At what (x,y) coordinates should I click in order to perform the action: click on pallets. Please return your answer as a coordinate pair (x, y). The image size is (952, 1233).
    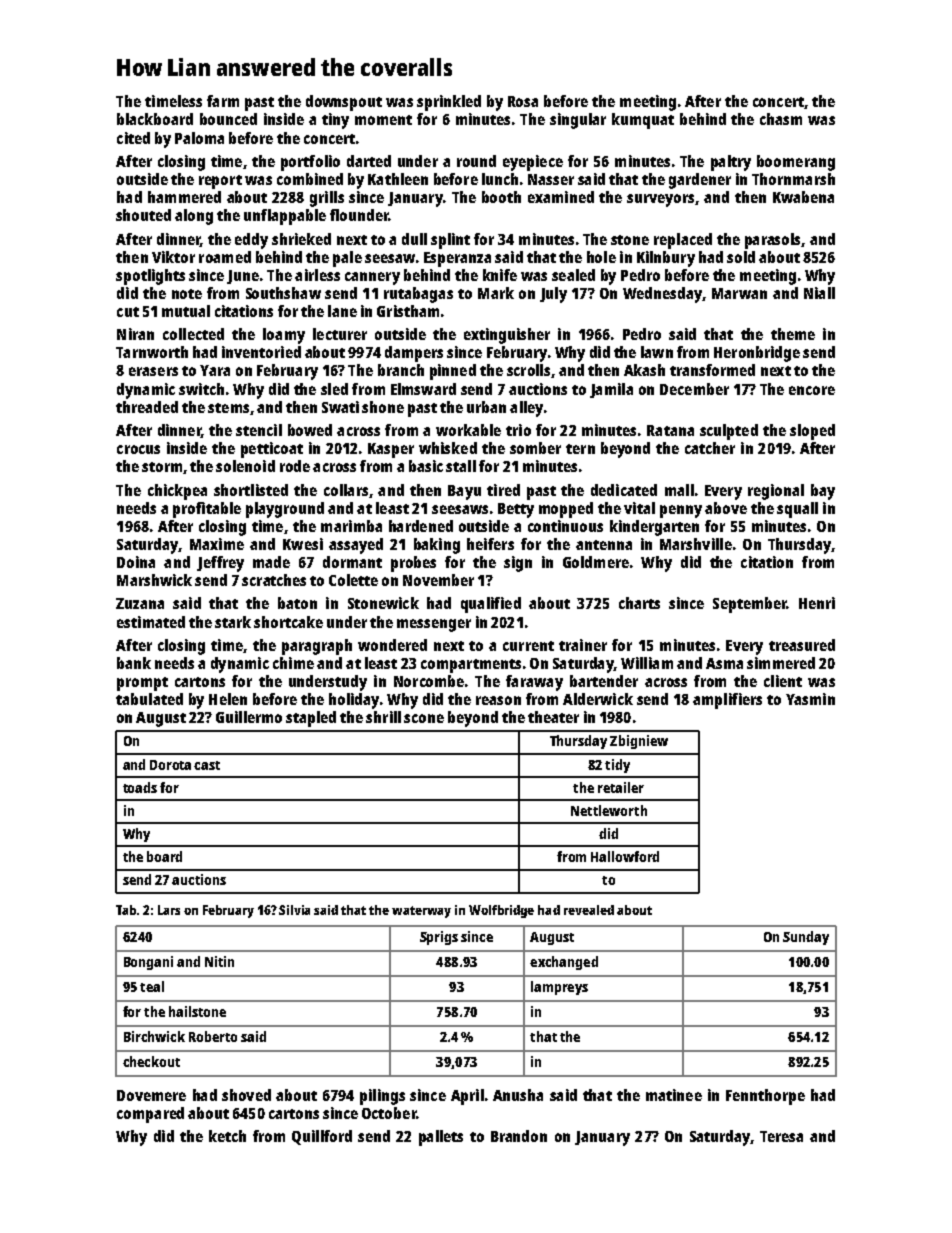
    Looking at the image, I should click on (441, 1138).
